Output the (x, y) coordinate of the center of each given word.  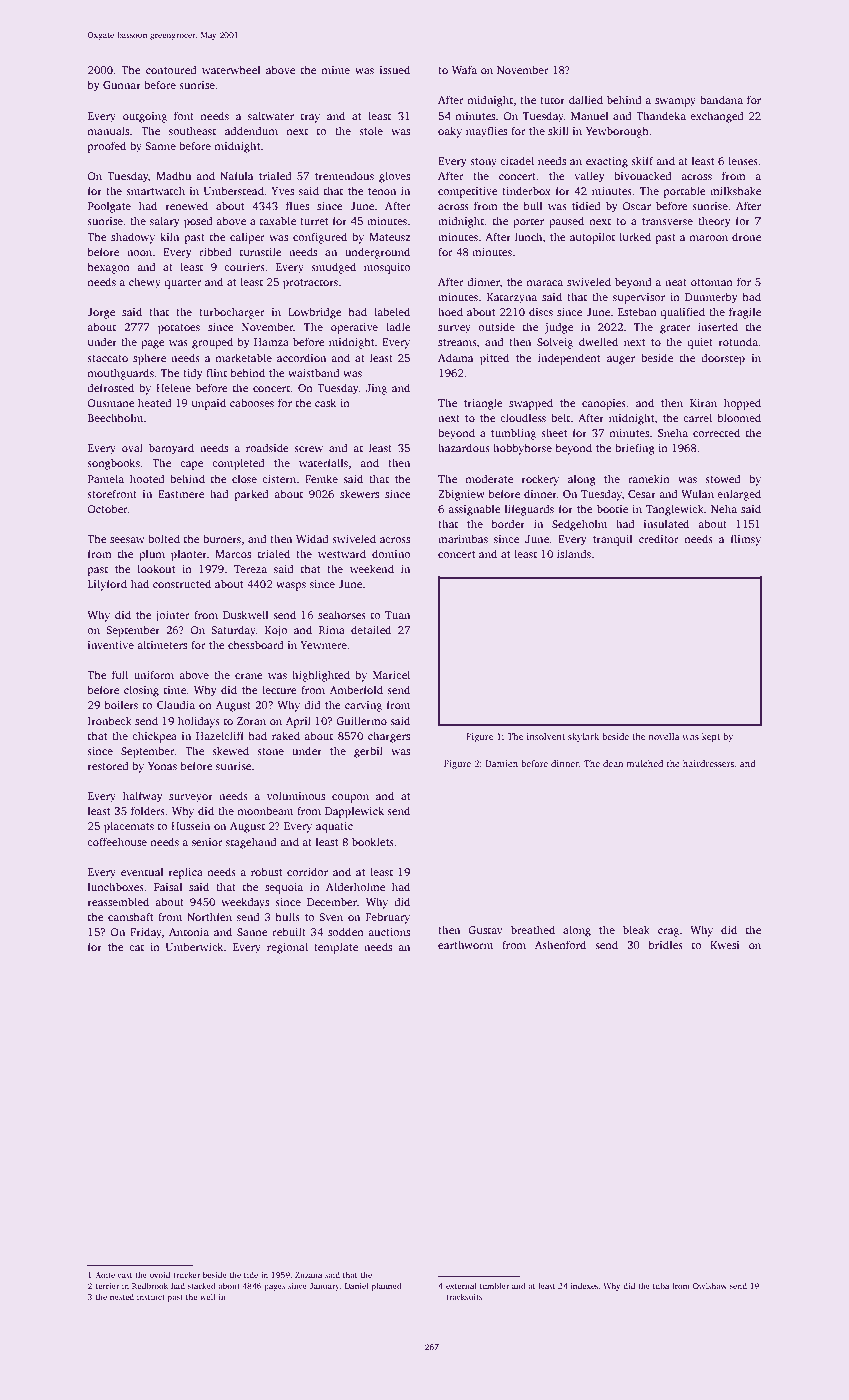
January (324, 1287)
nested (122, 1297)
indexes (584, 1285)
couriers (244, 267)
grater (675, 329)
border (508, 523)
